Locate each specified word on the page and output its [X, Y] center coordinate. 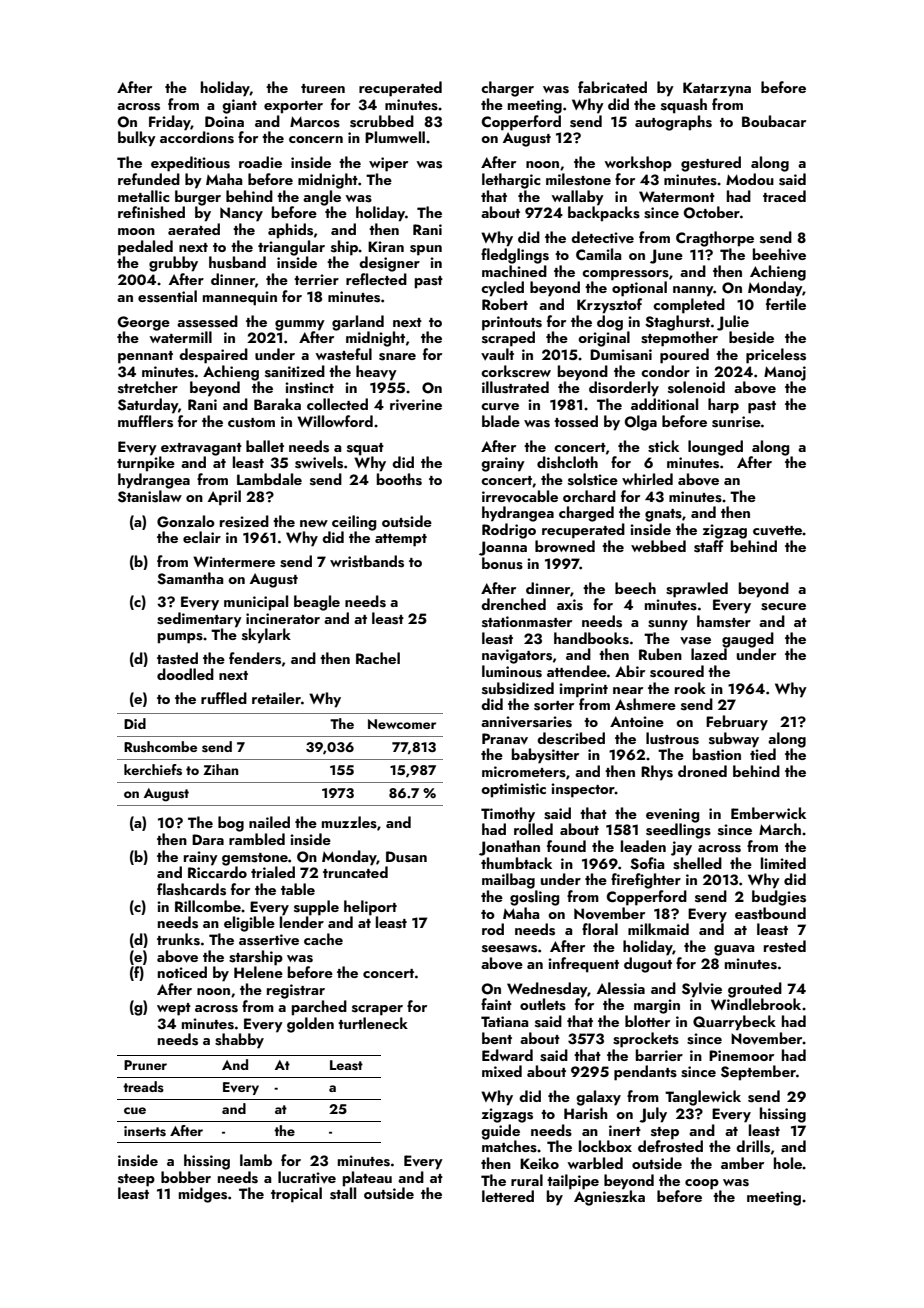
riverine [416, 405]
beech [635, 588]
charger [507, 89]
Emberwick [768, 813]
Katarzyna [717, 89]
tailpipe [573, 1182]
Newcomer [402, 724]
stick [663, 446]
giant [239, 106]
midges [203, 1195]
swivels [319, 462]
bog [231, 824]
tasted [177, 658]
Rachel [378, 658]
